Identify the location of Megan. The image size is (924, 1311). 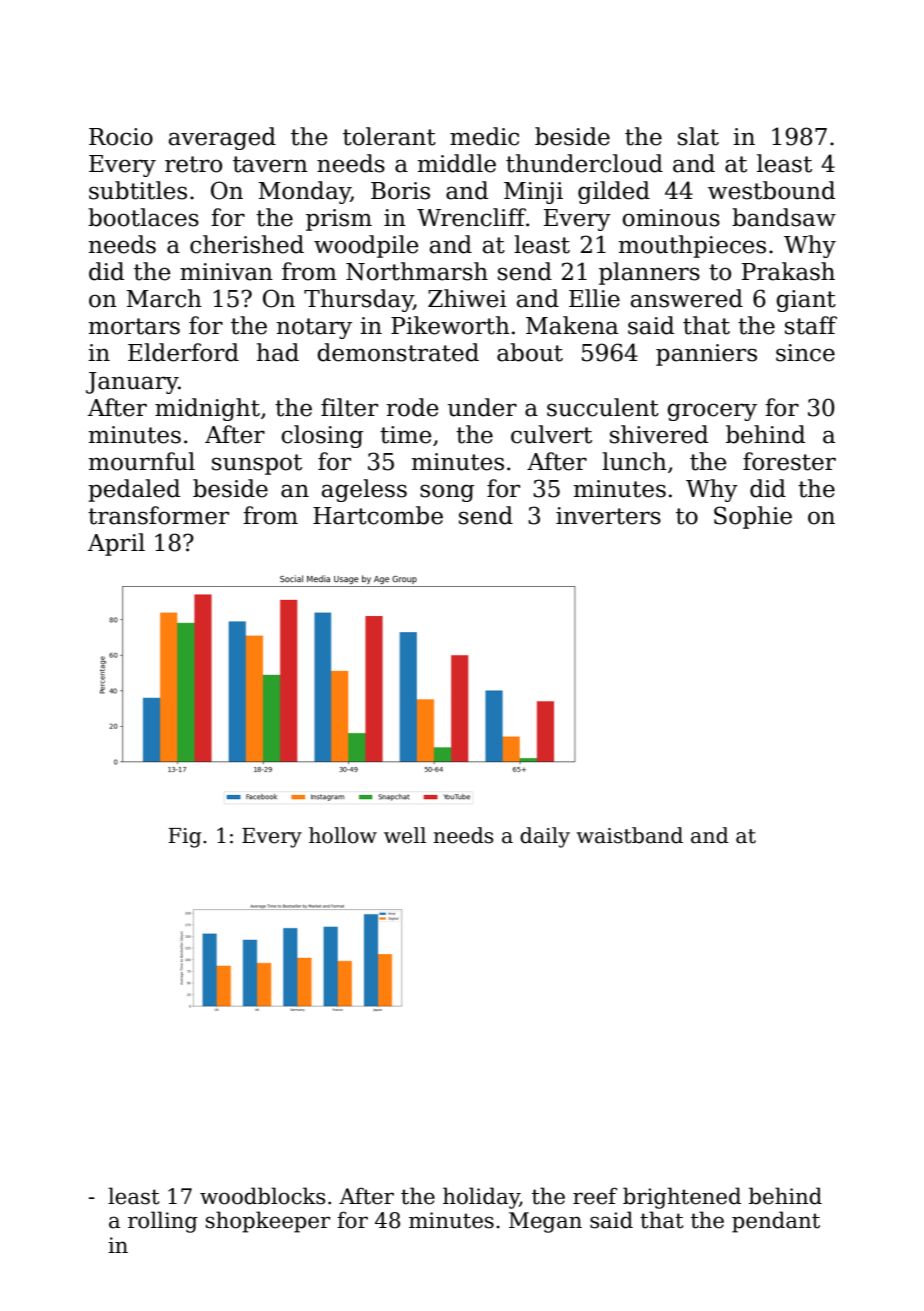
(545, 1222).
